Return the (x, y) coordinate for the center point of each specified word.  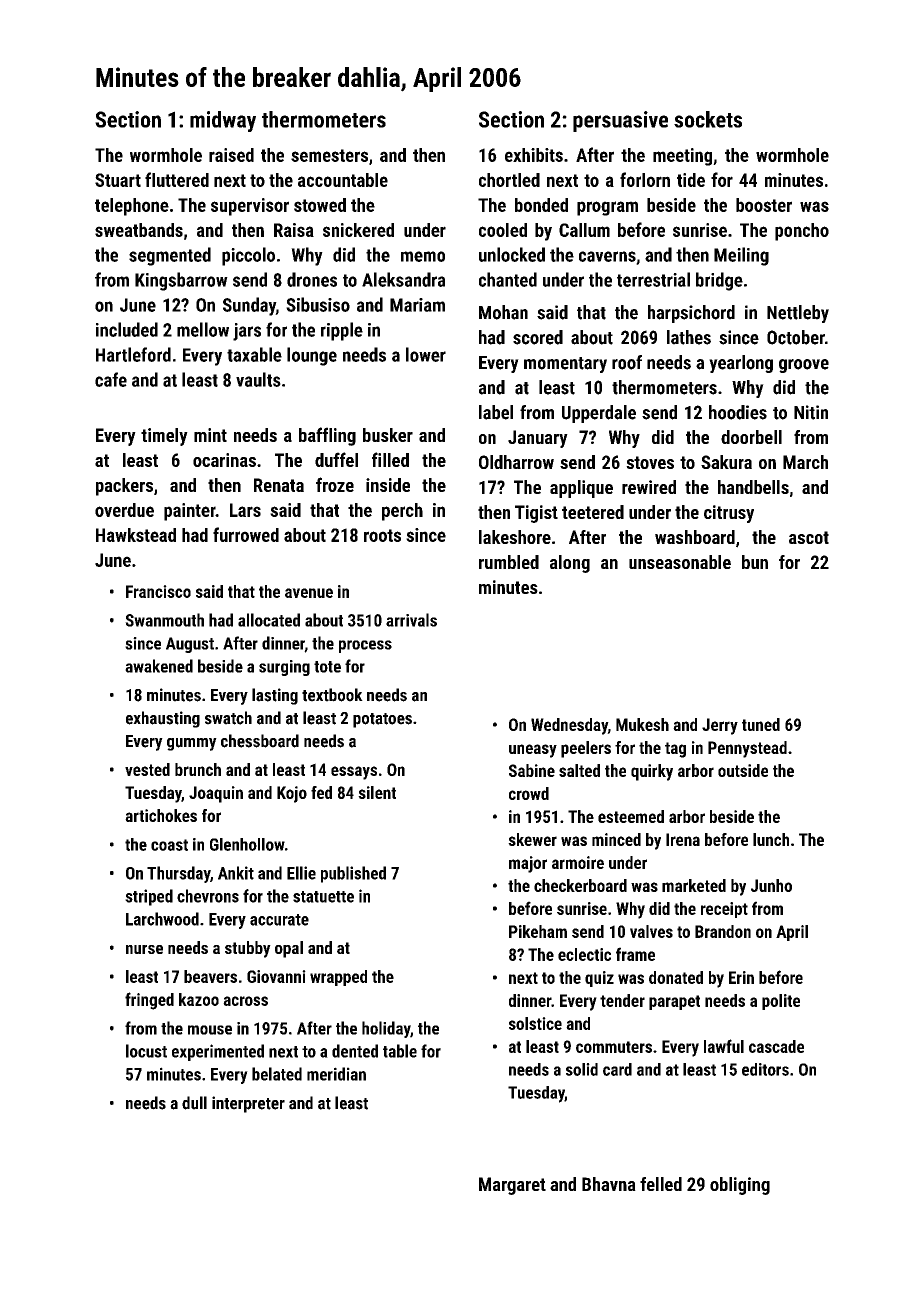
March (805, 462)
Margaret (512, 1186)
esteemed (631, 816)
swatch (228, 718)
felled (661, 1184)
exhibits (534, 155)
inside (388, 485)
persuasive (620, 121)
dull (194, 1103)
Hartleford (133, 354)
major (528, 864)
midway (223, 121)
